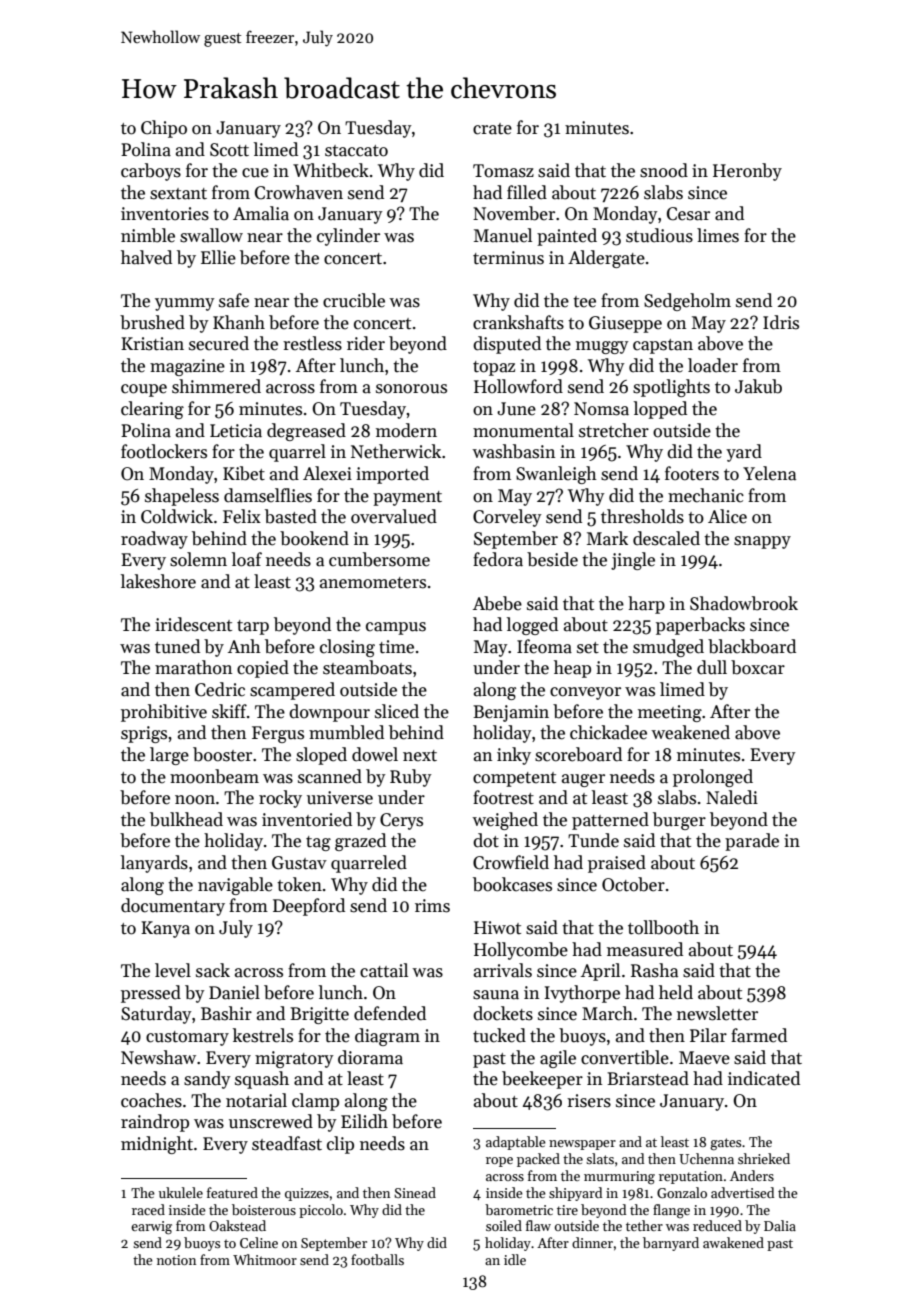 The width and height of the image is (924, 1308). Describe the element at coordinates (259, 1242) in the image. I see `Celine` at that location.
